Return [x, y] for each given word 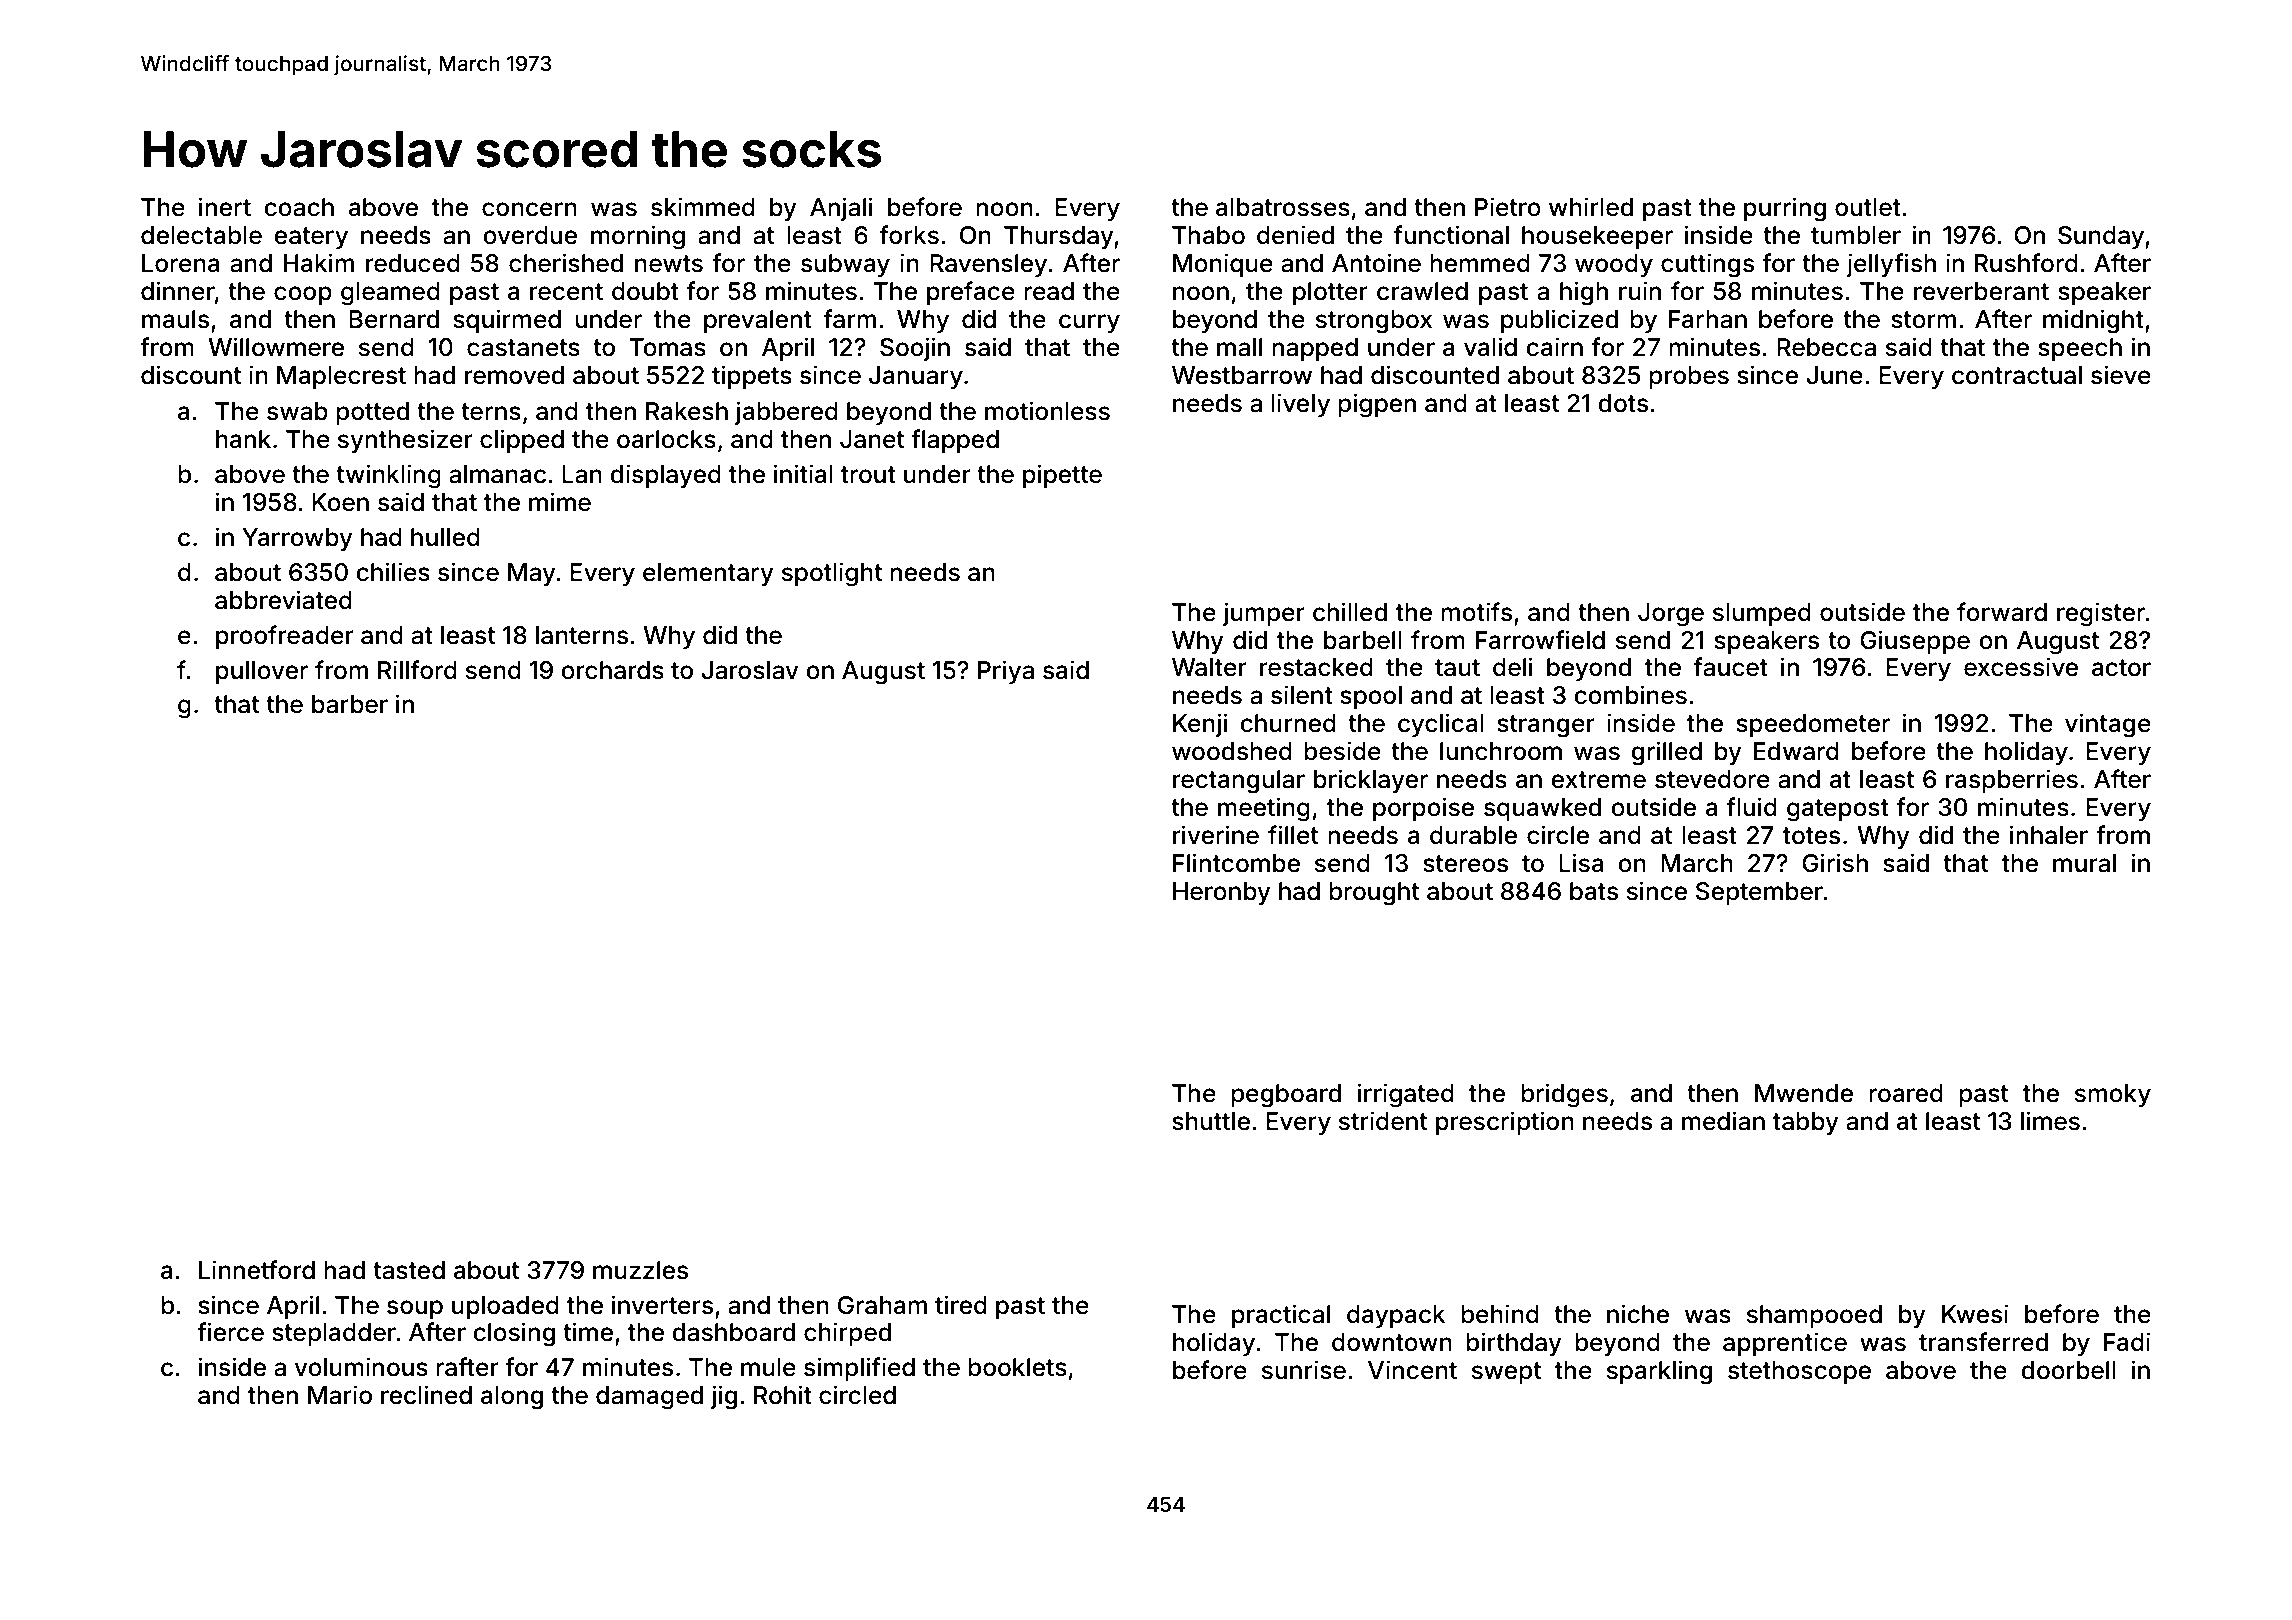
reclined [426, 1395]
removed [514, 375]
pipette [1062, 476]
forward [2002, 612]
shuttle [1211, 1121]
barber [350, 704]
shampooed [1814, 1316]
